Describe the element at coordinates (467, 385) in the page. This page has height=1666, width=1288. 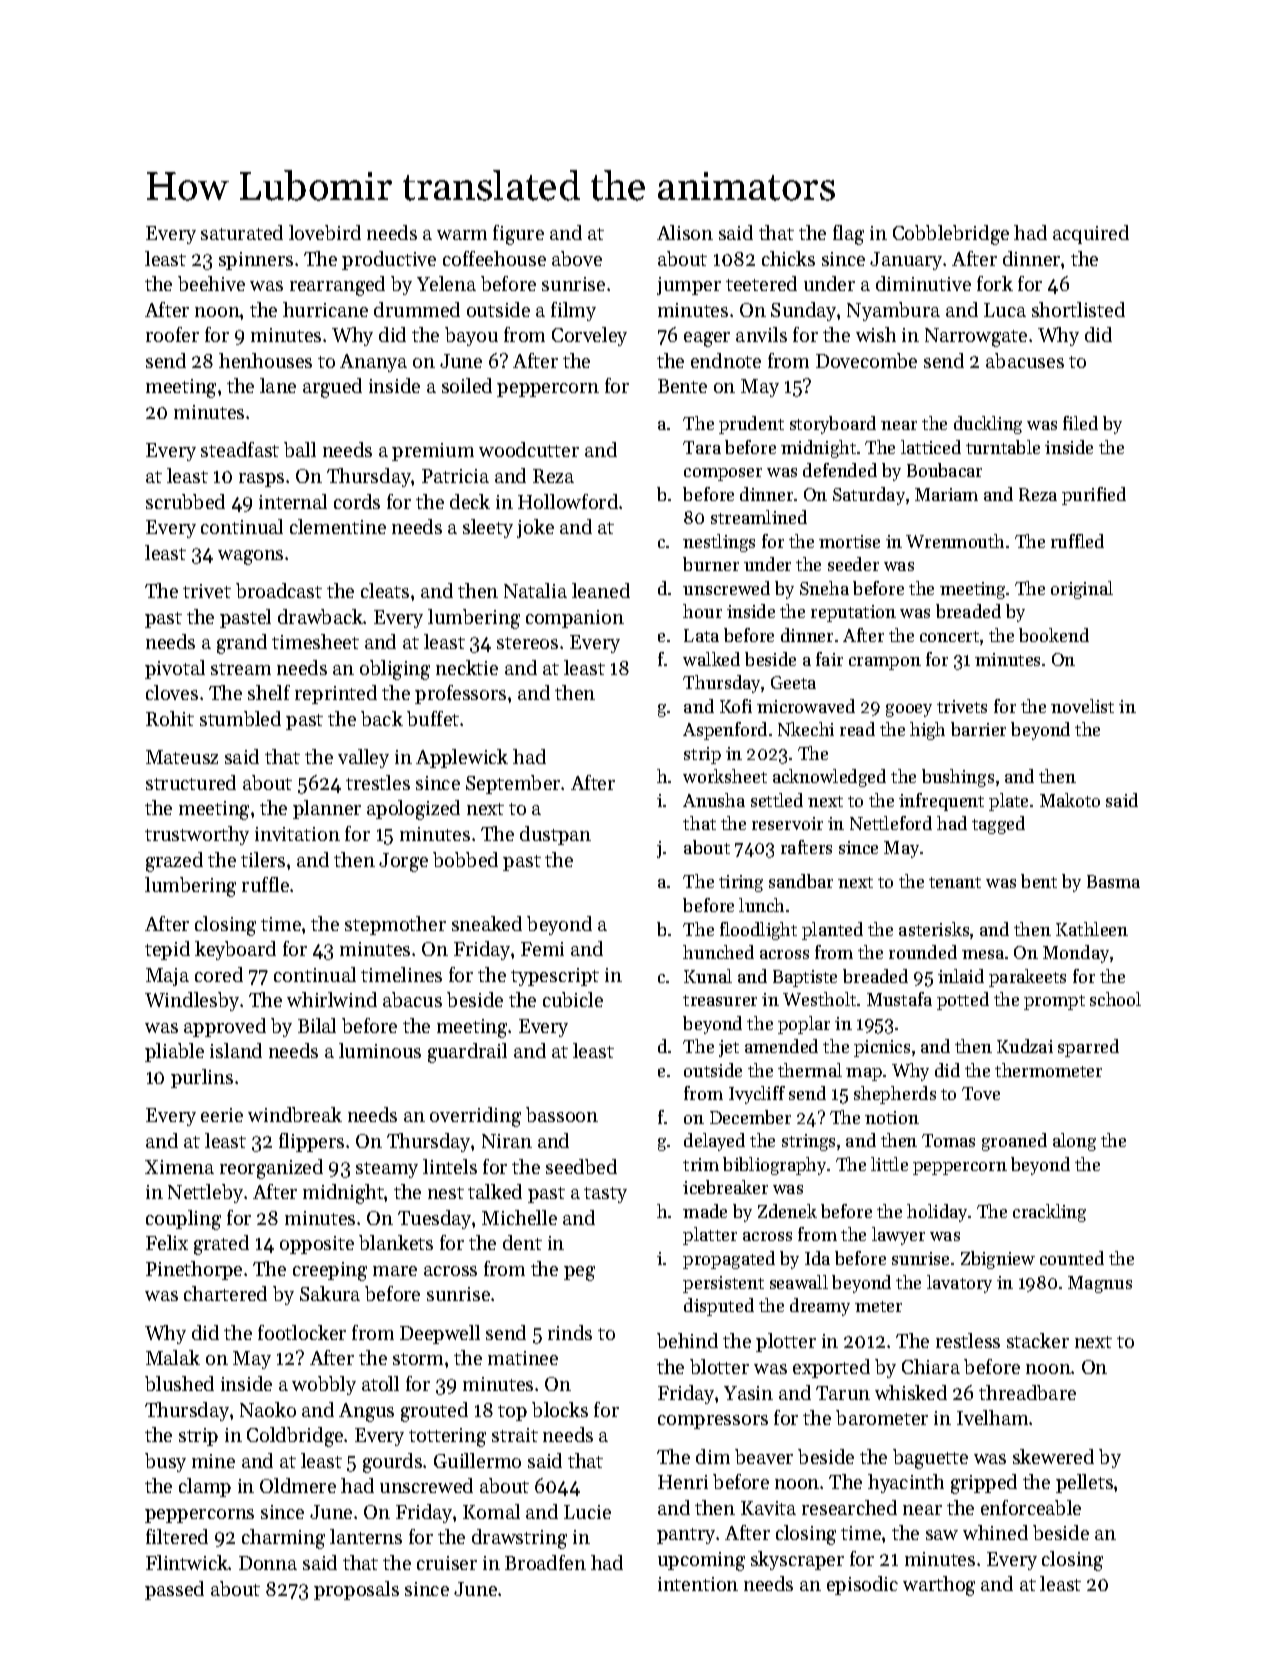
I see `soiled` at that location.
